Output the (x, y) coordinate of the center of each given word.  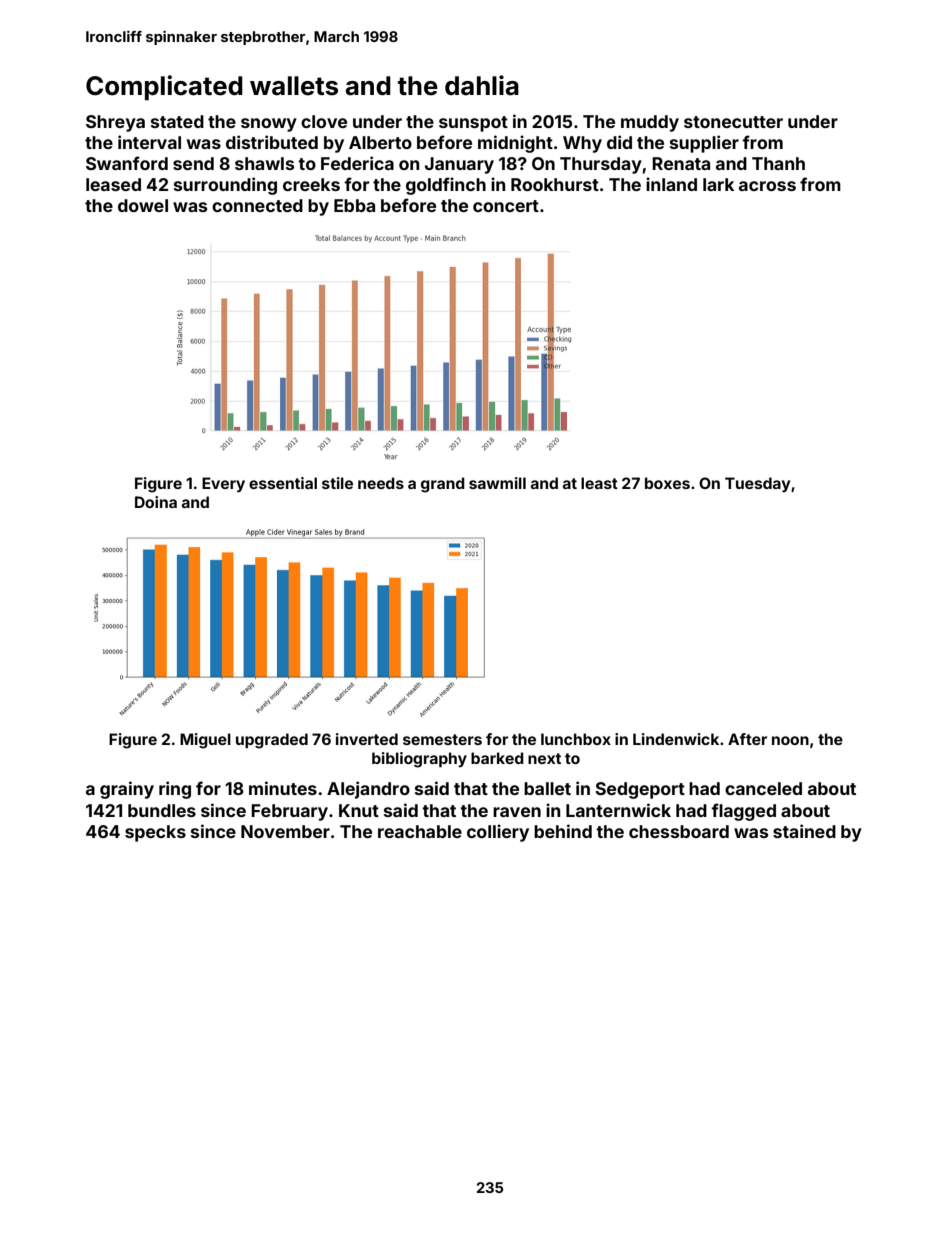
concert (506, 206)
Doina (156, 502)
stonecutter (733, 122)
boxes (667, 483)
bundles (162, 810)
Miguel (205, 741)
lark (718, 184)
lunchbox (576, 739)
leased (113, 184)
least (599, 483)
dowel (143, 205)
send (193, 163)
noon (790, 740)
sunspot (473, 124)
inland (671, 184)
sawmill (497, 483)
